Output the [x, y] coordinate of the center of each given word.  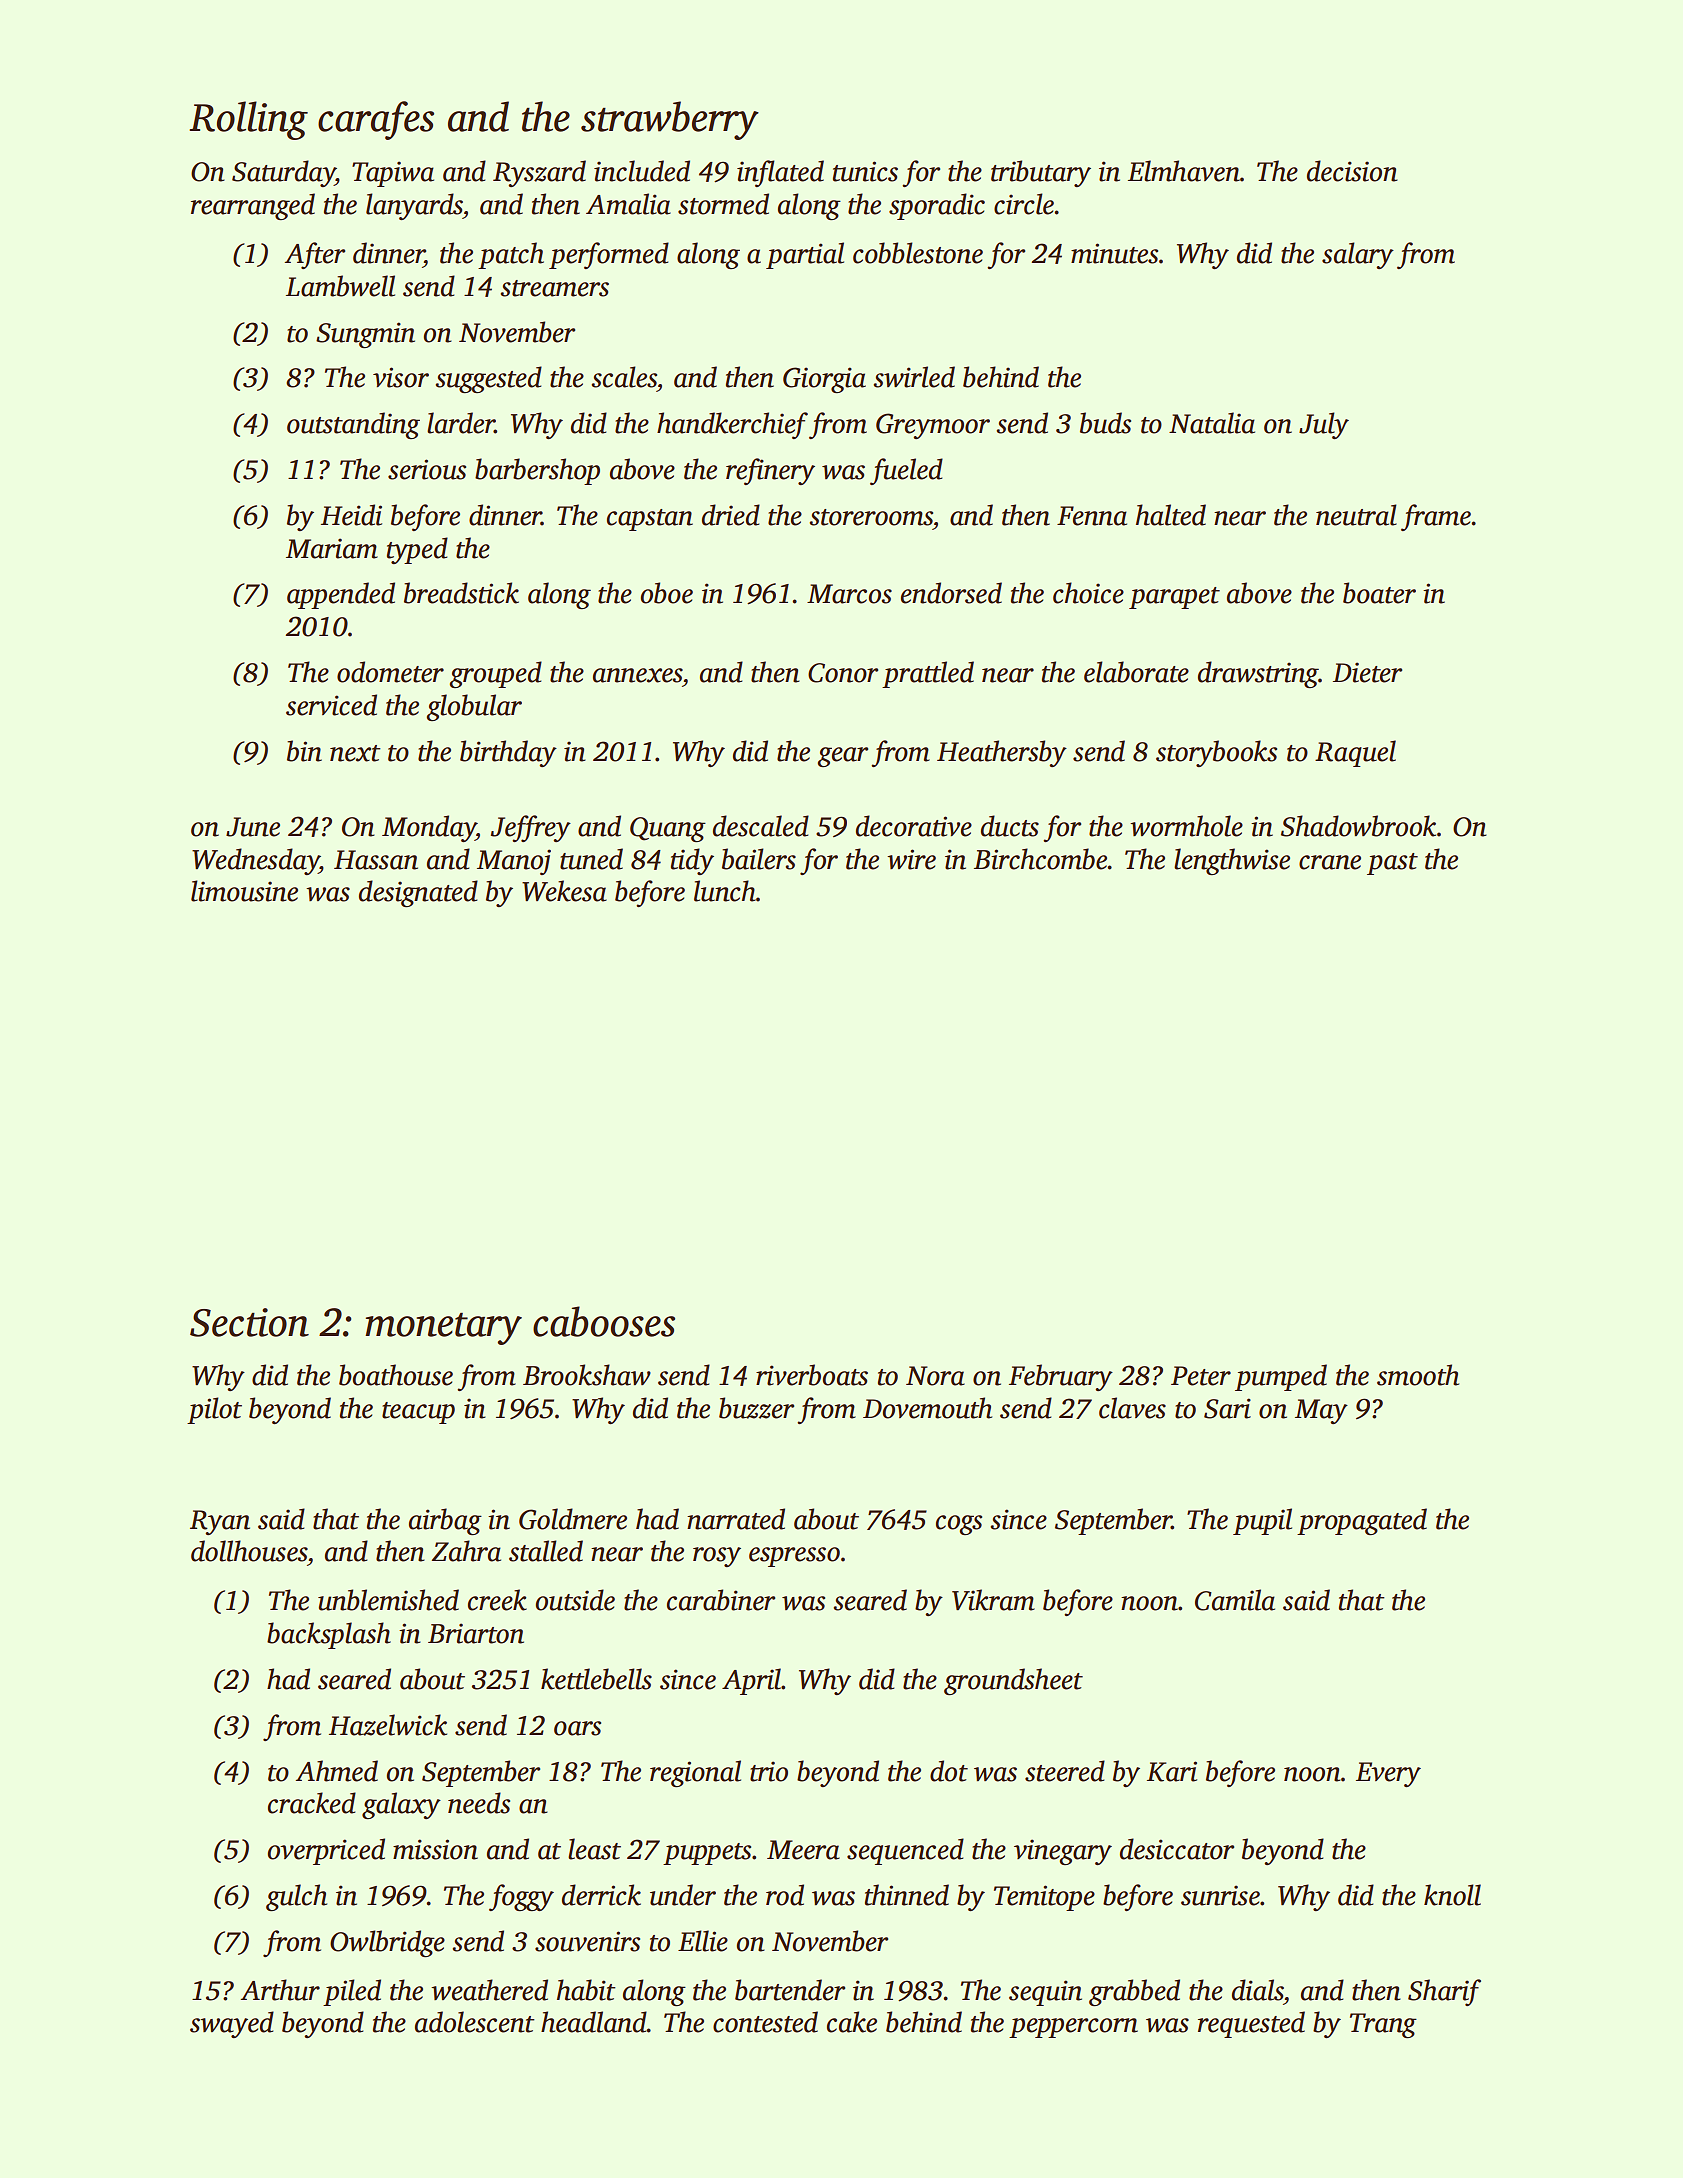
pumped [1281, 1377]
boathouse [396, 1375]
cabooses [604, 1321]
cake [852, 2022]
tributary [1041, 173]
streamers [554, 288]
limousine [244, 891]
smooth [1418, 1375]
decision [1352, 171]
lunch [725, 891]
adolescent [475, 2022]
